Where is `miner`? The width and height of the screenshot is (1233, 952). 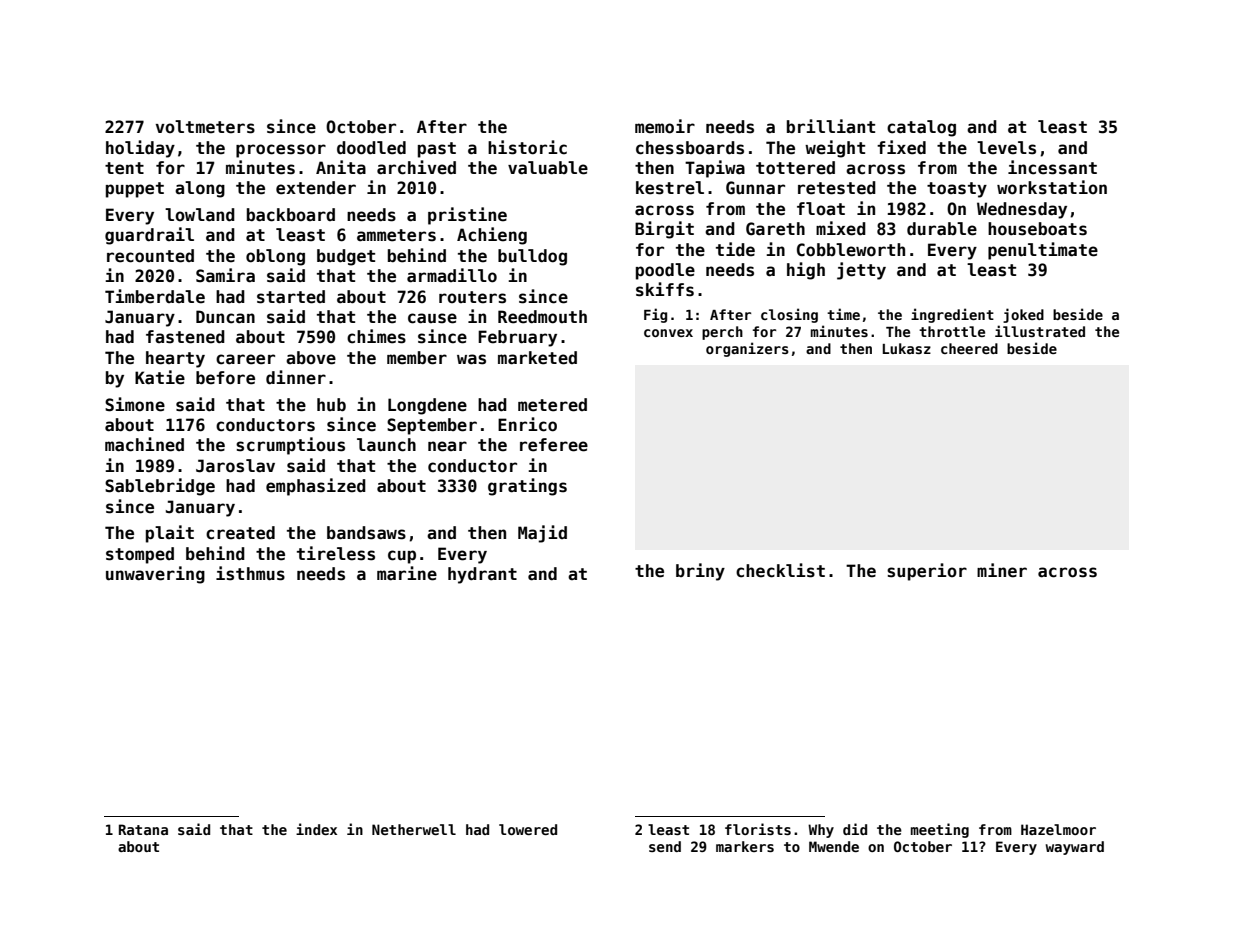
miner is located at coordinates (1002, 570).
